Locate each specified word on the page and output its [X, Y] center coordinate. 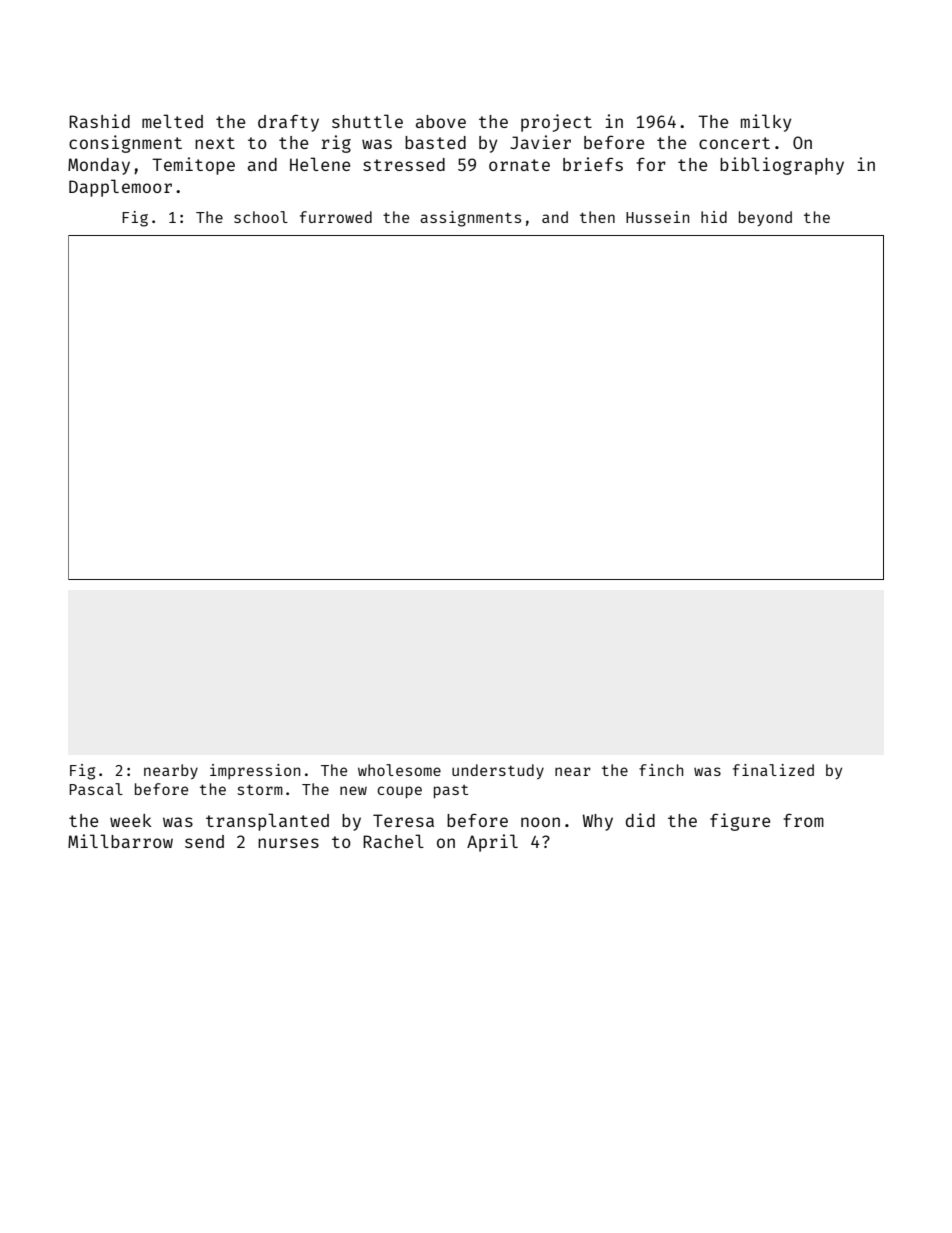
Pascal [96, 789]
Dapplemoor [120, 188]
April [492, 843]
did [640, 820]
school [261, 217]
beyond [765, 218]
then [597, 217]
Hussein [657, 217]
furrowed [336, 217]
